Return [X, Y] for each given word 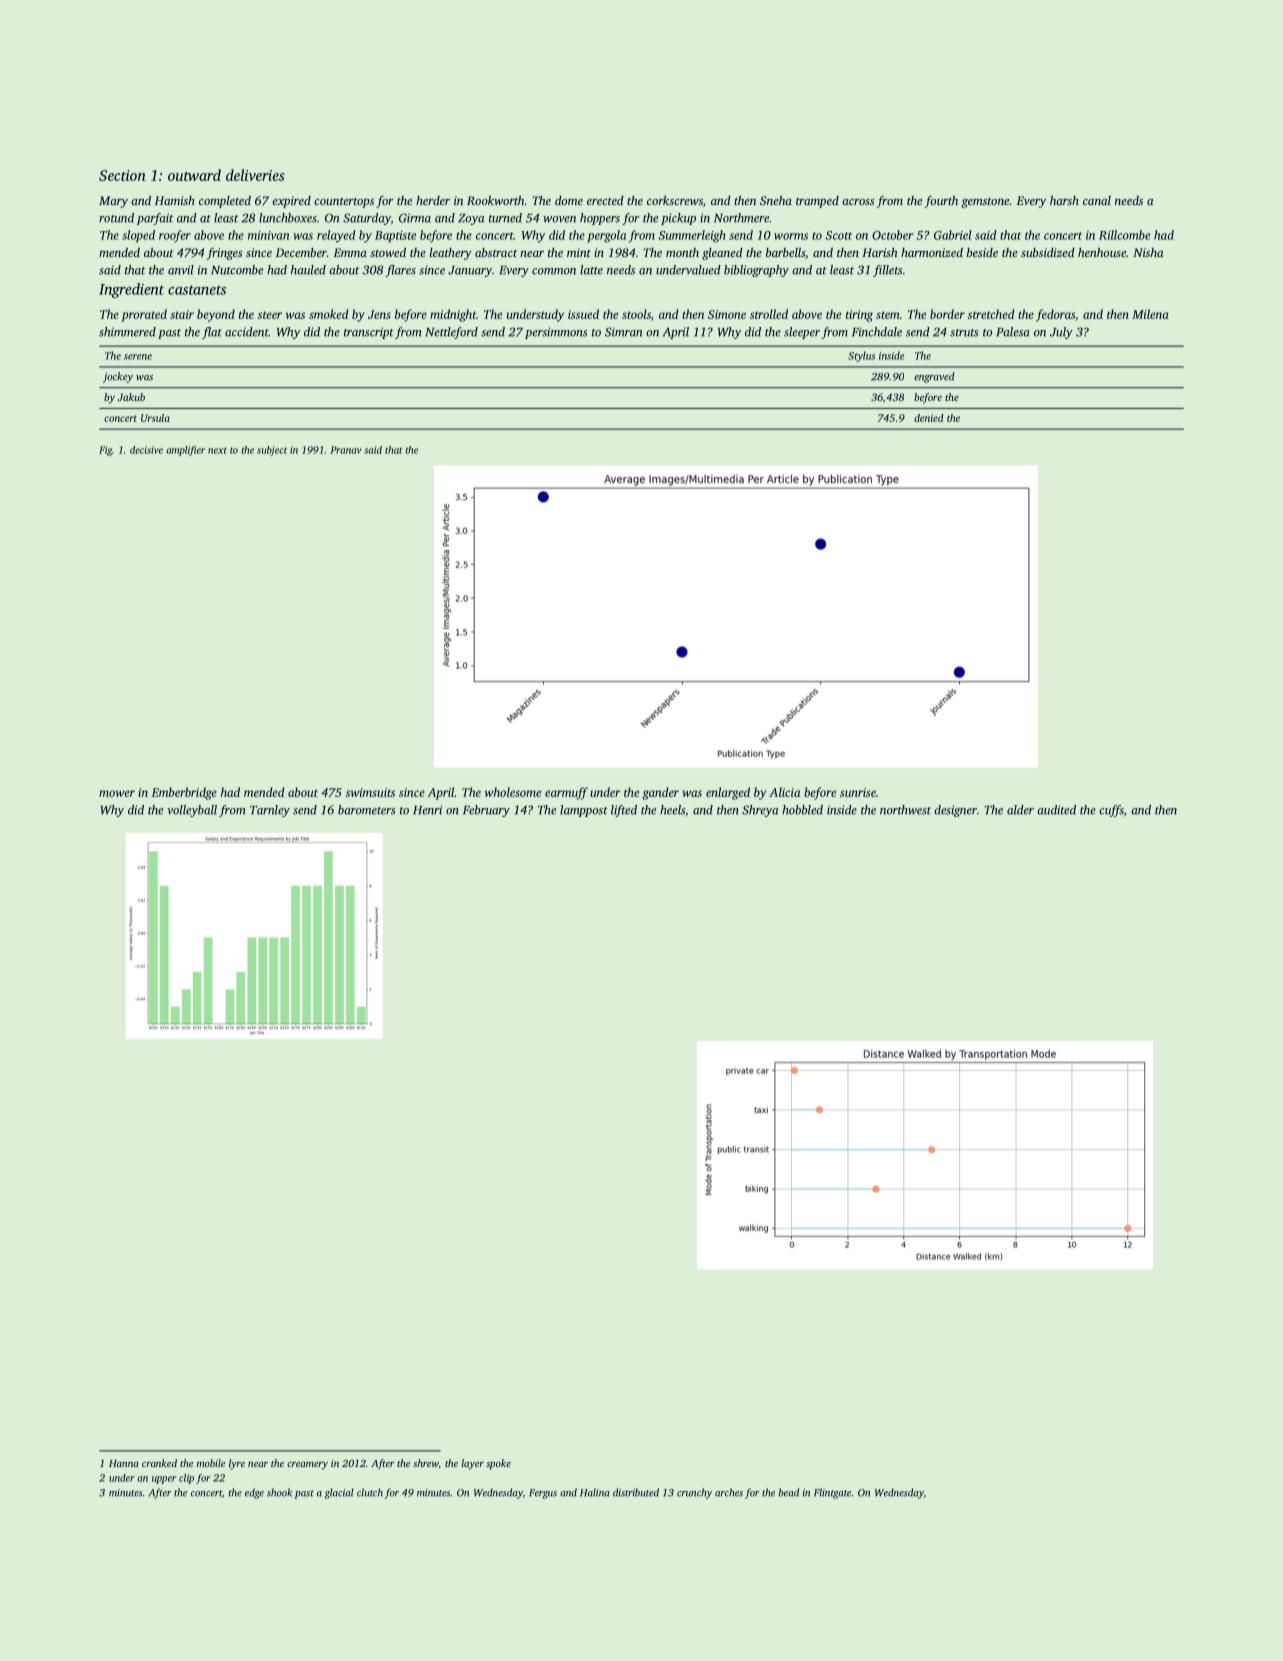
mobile [211, 1463]
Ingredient [131, 290]
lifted [624, 811]
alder [1020, 810]
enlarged [728, 793]
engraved [934, 377]
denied [929, 418]
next [217, 450]
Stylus [861, 356]
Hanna [124, 1463]
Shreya [760, 811]
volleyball [192, 811]
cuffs [1111, 811]
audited [1056, 810]
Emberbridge [184, 793]
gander [660, 793]
